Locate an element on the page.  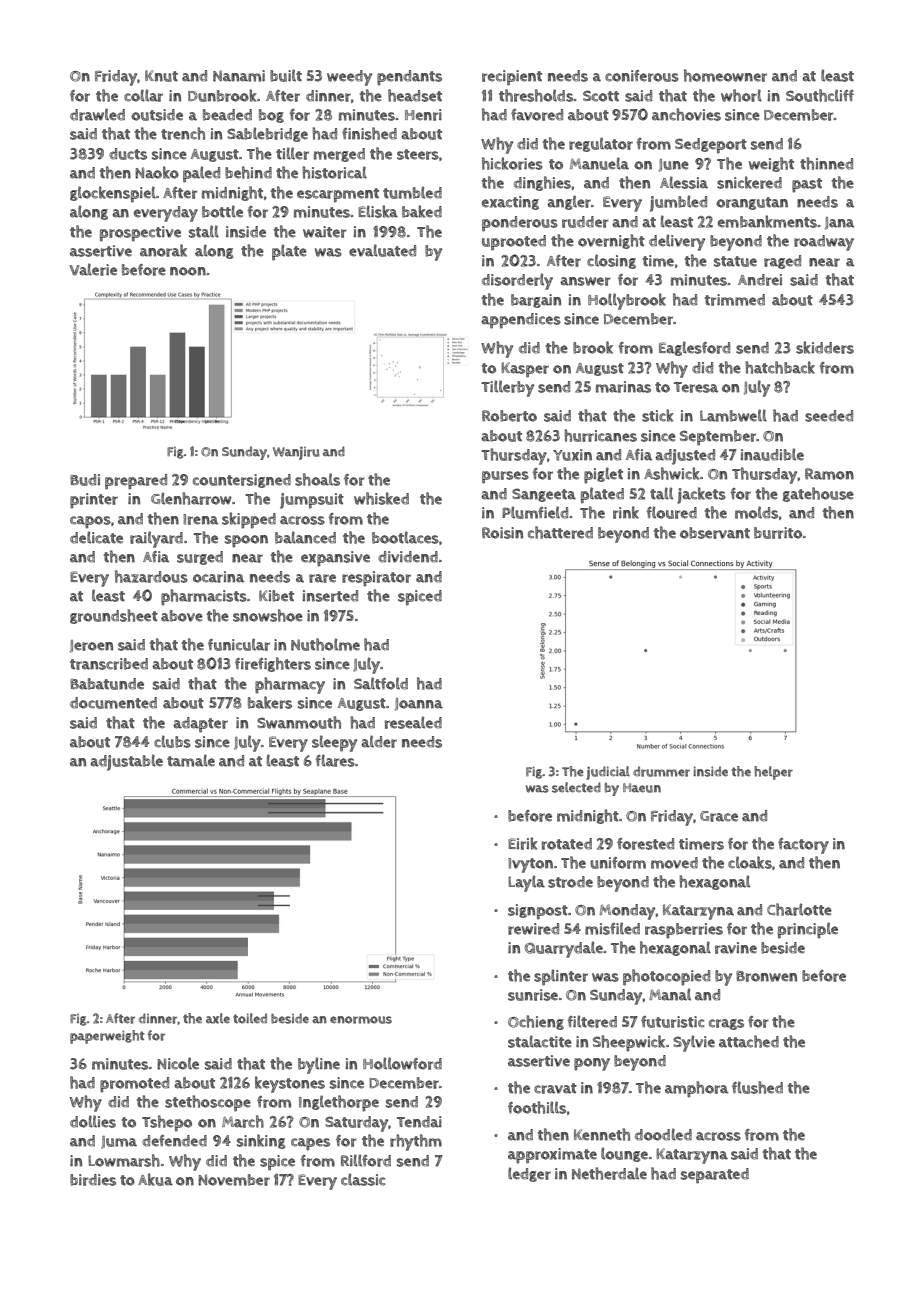
uprooted is located at coordinates (514, 243).
